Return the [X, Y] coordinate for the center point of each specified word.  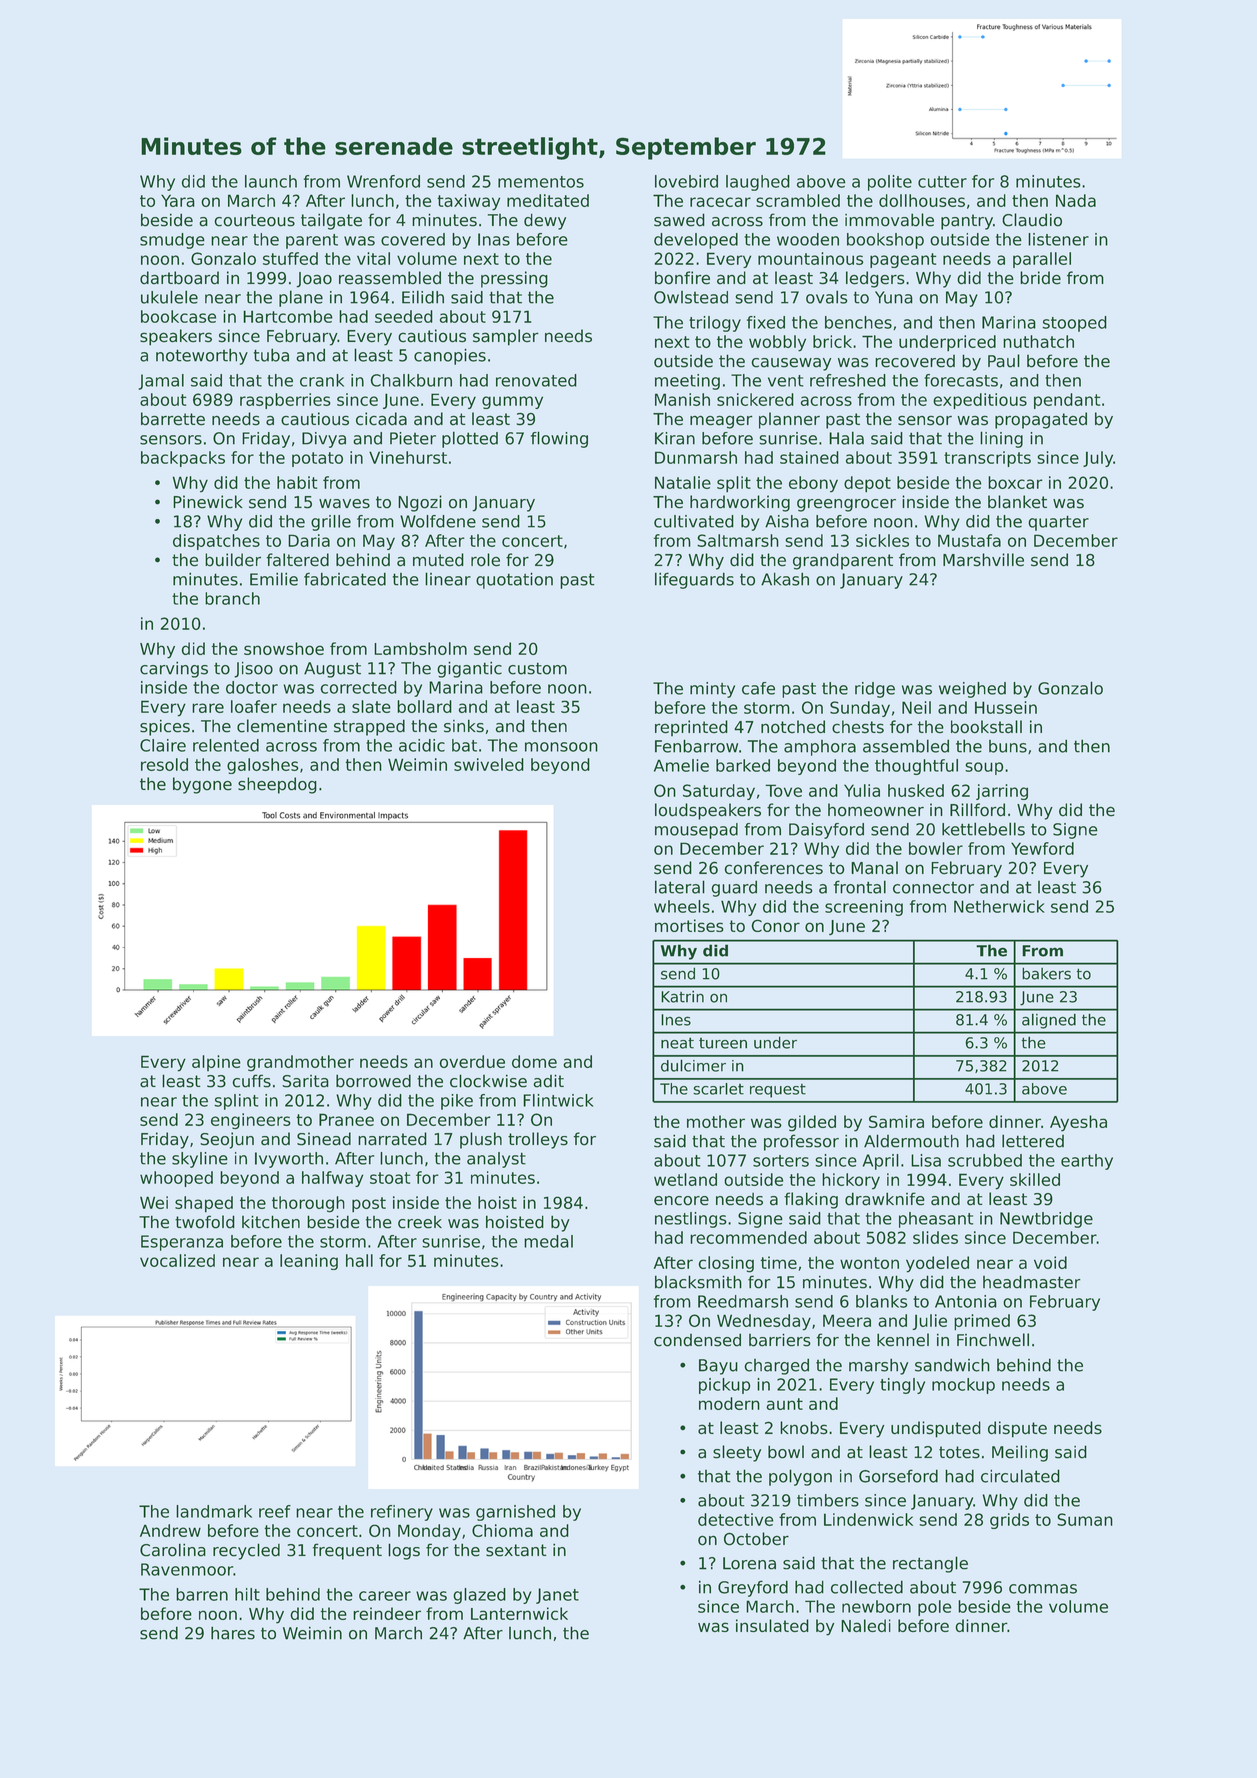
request [778, 1091]
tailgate [331, 221]
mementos [541, 182]
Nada [1076, 200]
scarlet [718, 1089]
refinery [402, 1513]
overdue [472, 1061]
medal [548, 1241]
